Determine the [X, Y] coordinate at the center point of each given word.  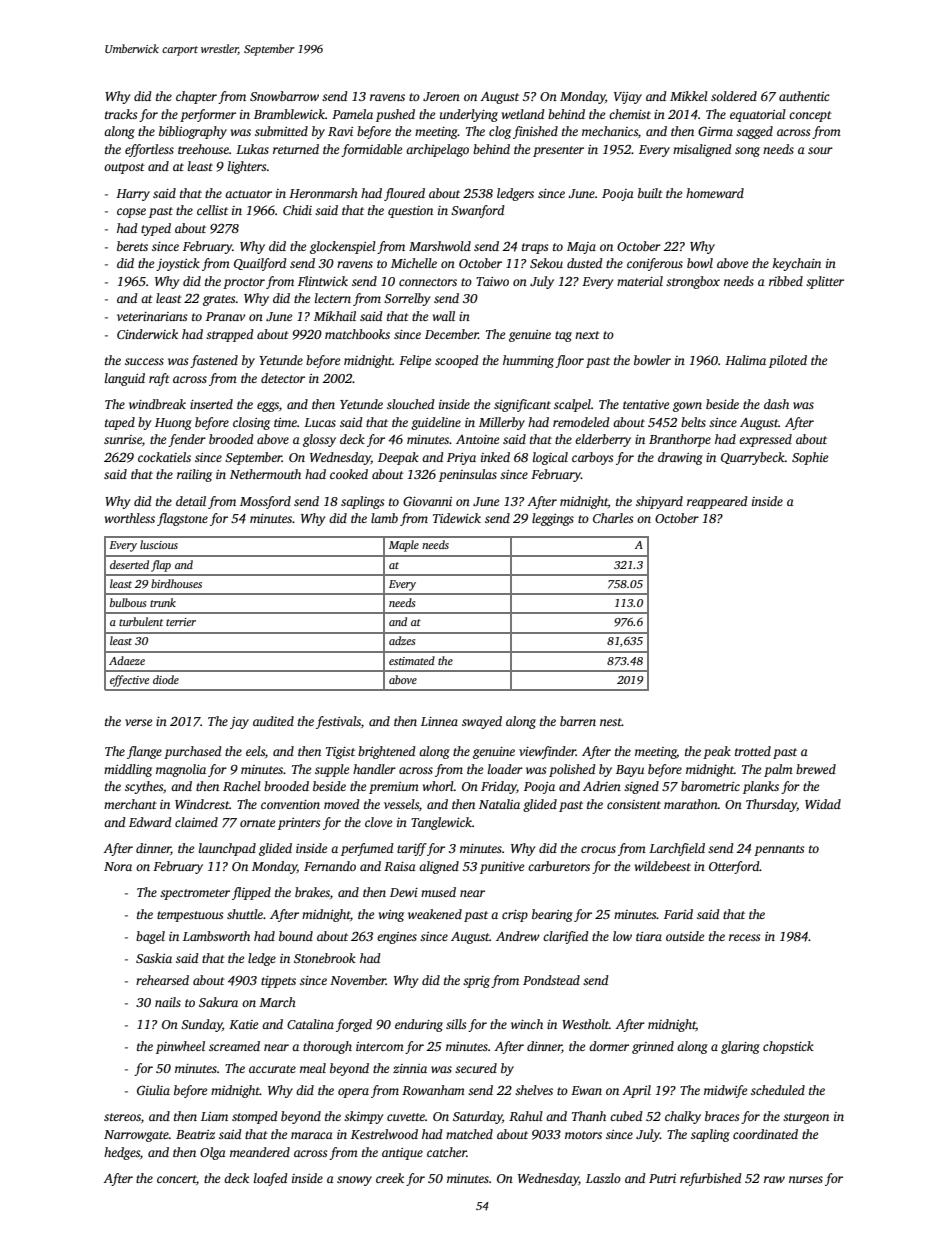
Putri [662, 1178]
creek [390, 1178]
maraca [312, 1135]
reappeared [717, 502]
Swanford [478, 211]
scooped [457, 361]
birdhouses [176, 583]
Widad [823, 804]
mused [438, 892]
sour [820, 150]
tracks [121, 114]
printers [299, 824]
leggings [553, 519]
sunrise [123, 439]
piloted [788, 361]
